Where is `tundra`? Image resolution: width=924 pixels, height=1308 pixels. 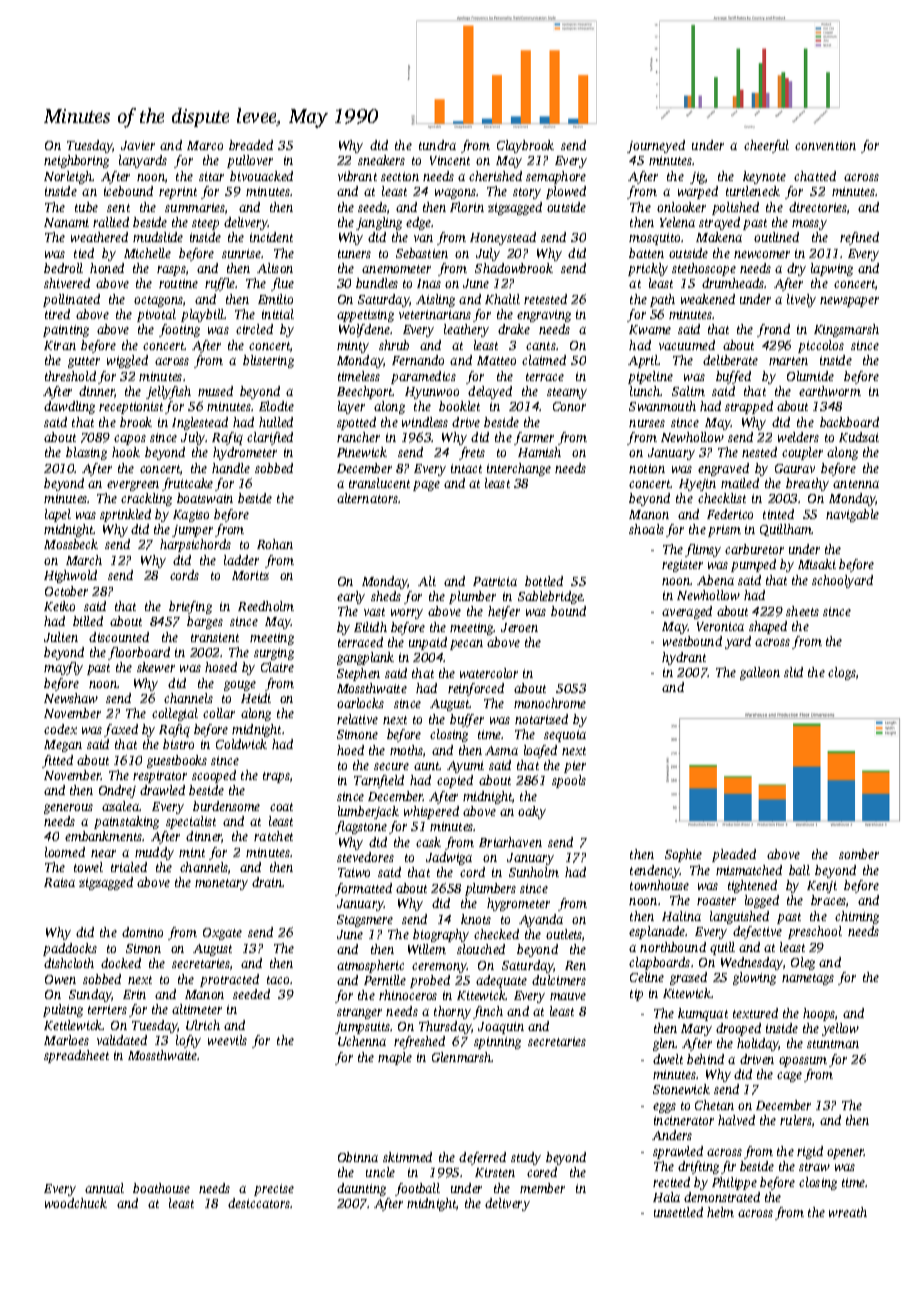
tundra is located at coordinates (437, 145).
